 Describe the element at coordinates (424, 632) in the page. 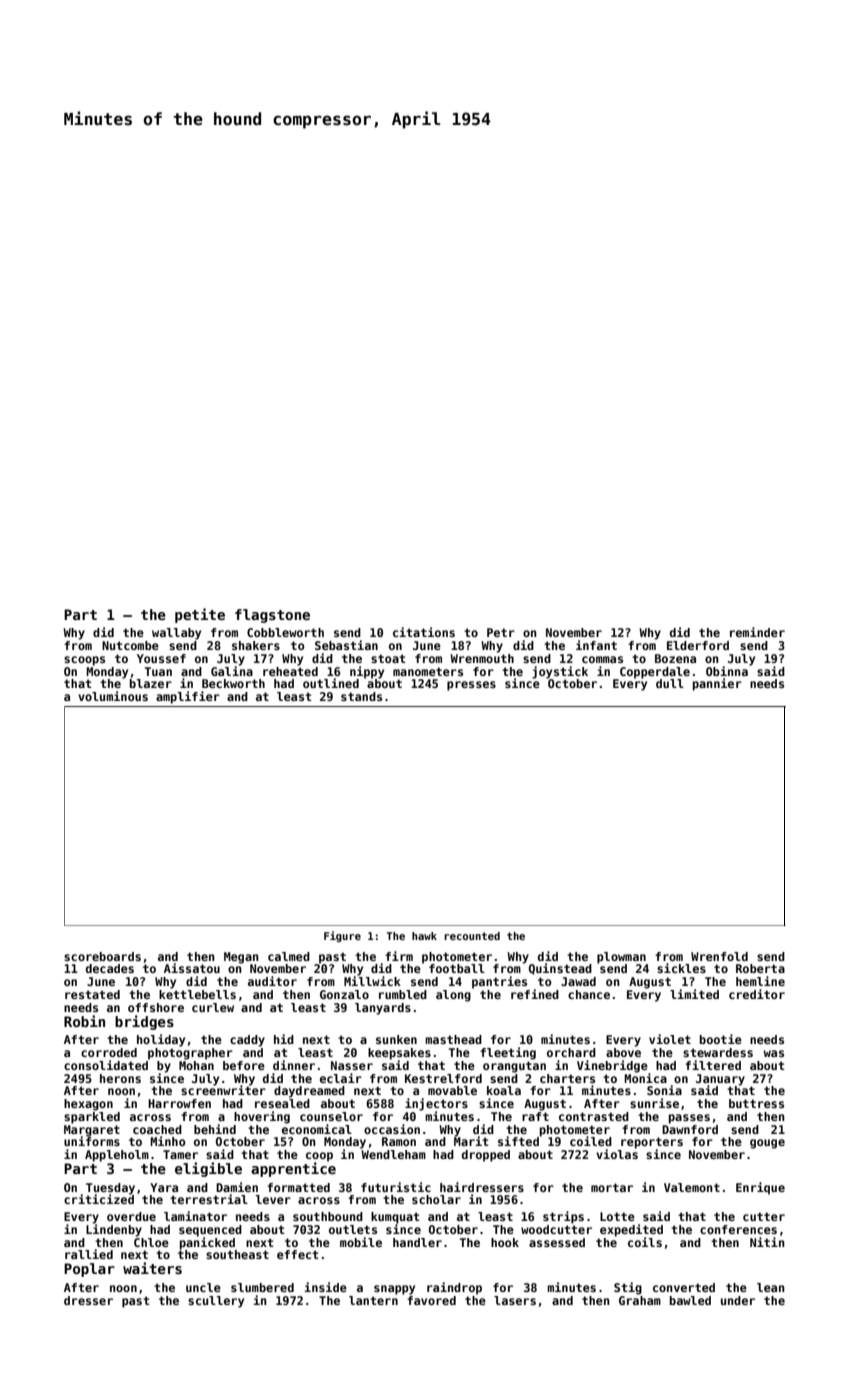

I see `citations` at that location.
